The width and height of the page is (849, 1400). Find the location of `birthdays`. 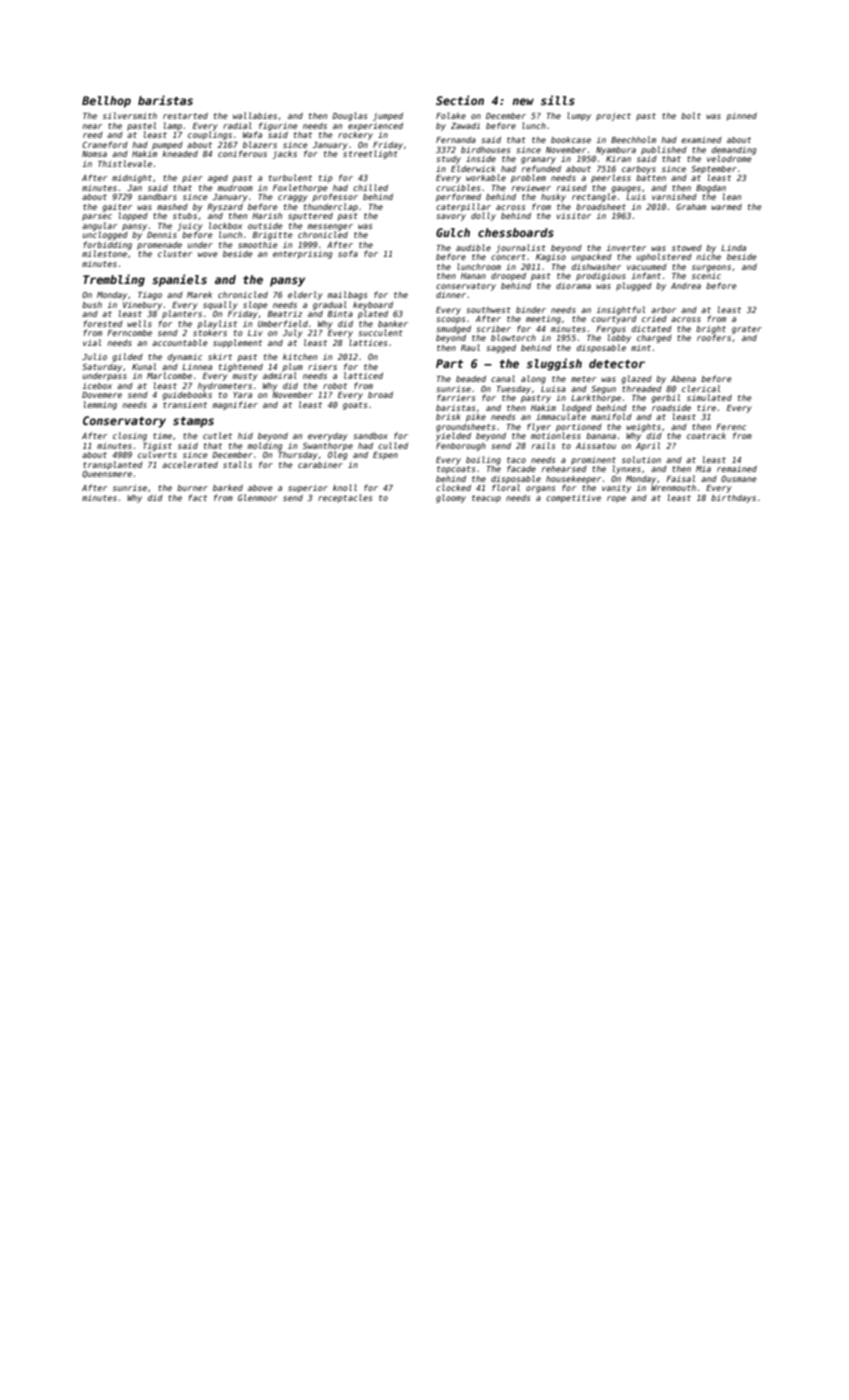

birthdays is located at coordinates (733, 498).
